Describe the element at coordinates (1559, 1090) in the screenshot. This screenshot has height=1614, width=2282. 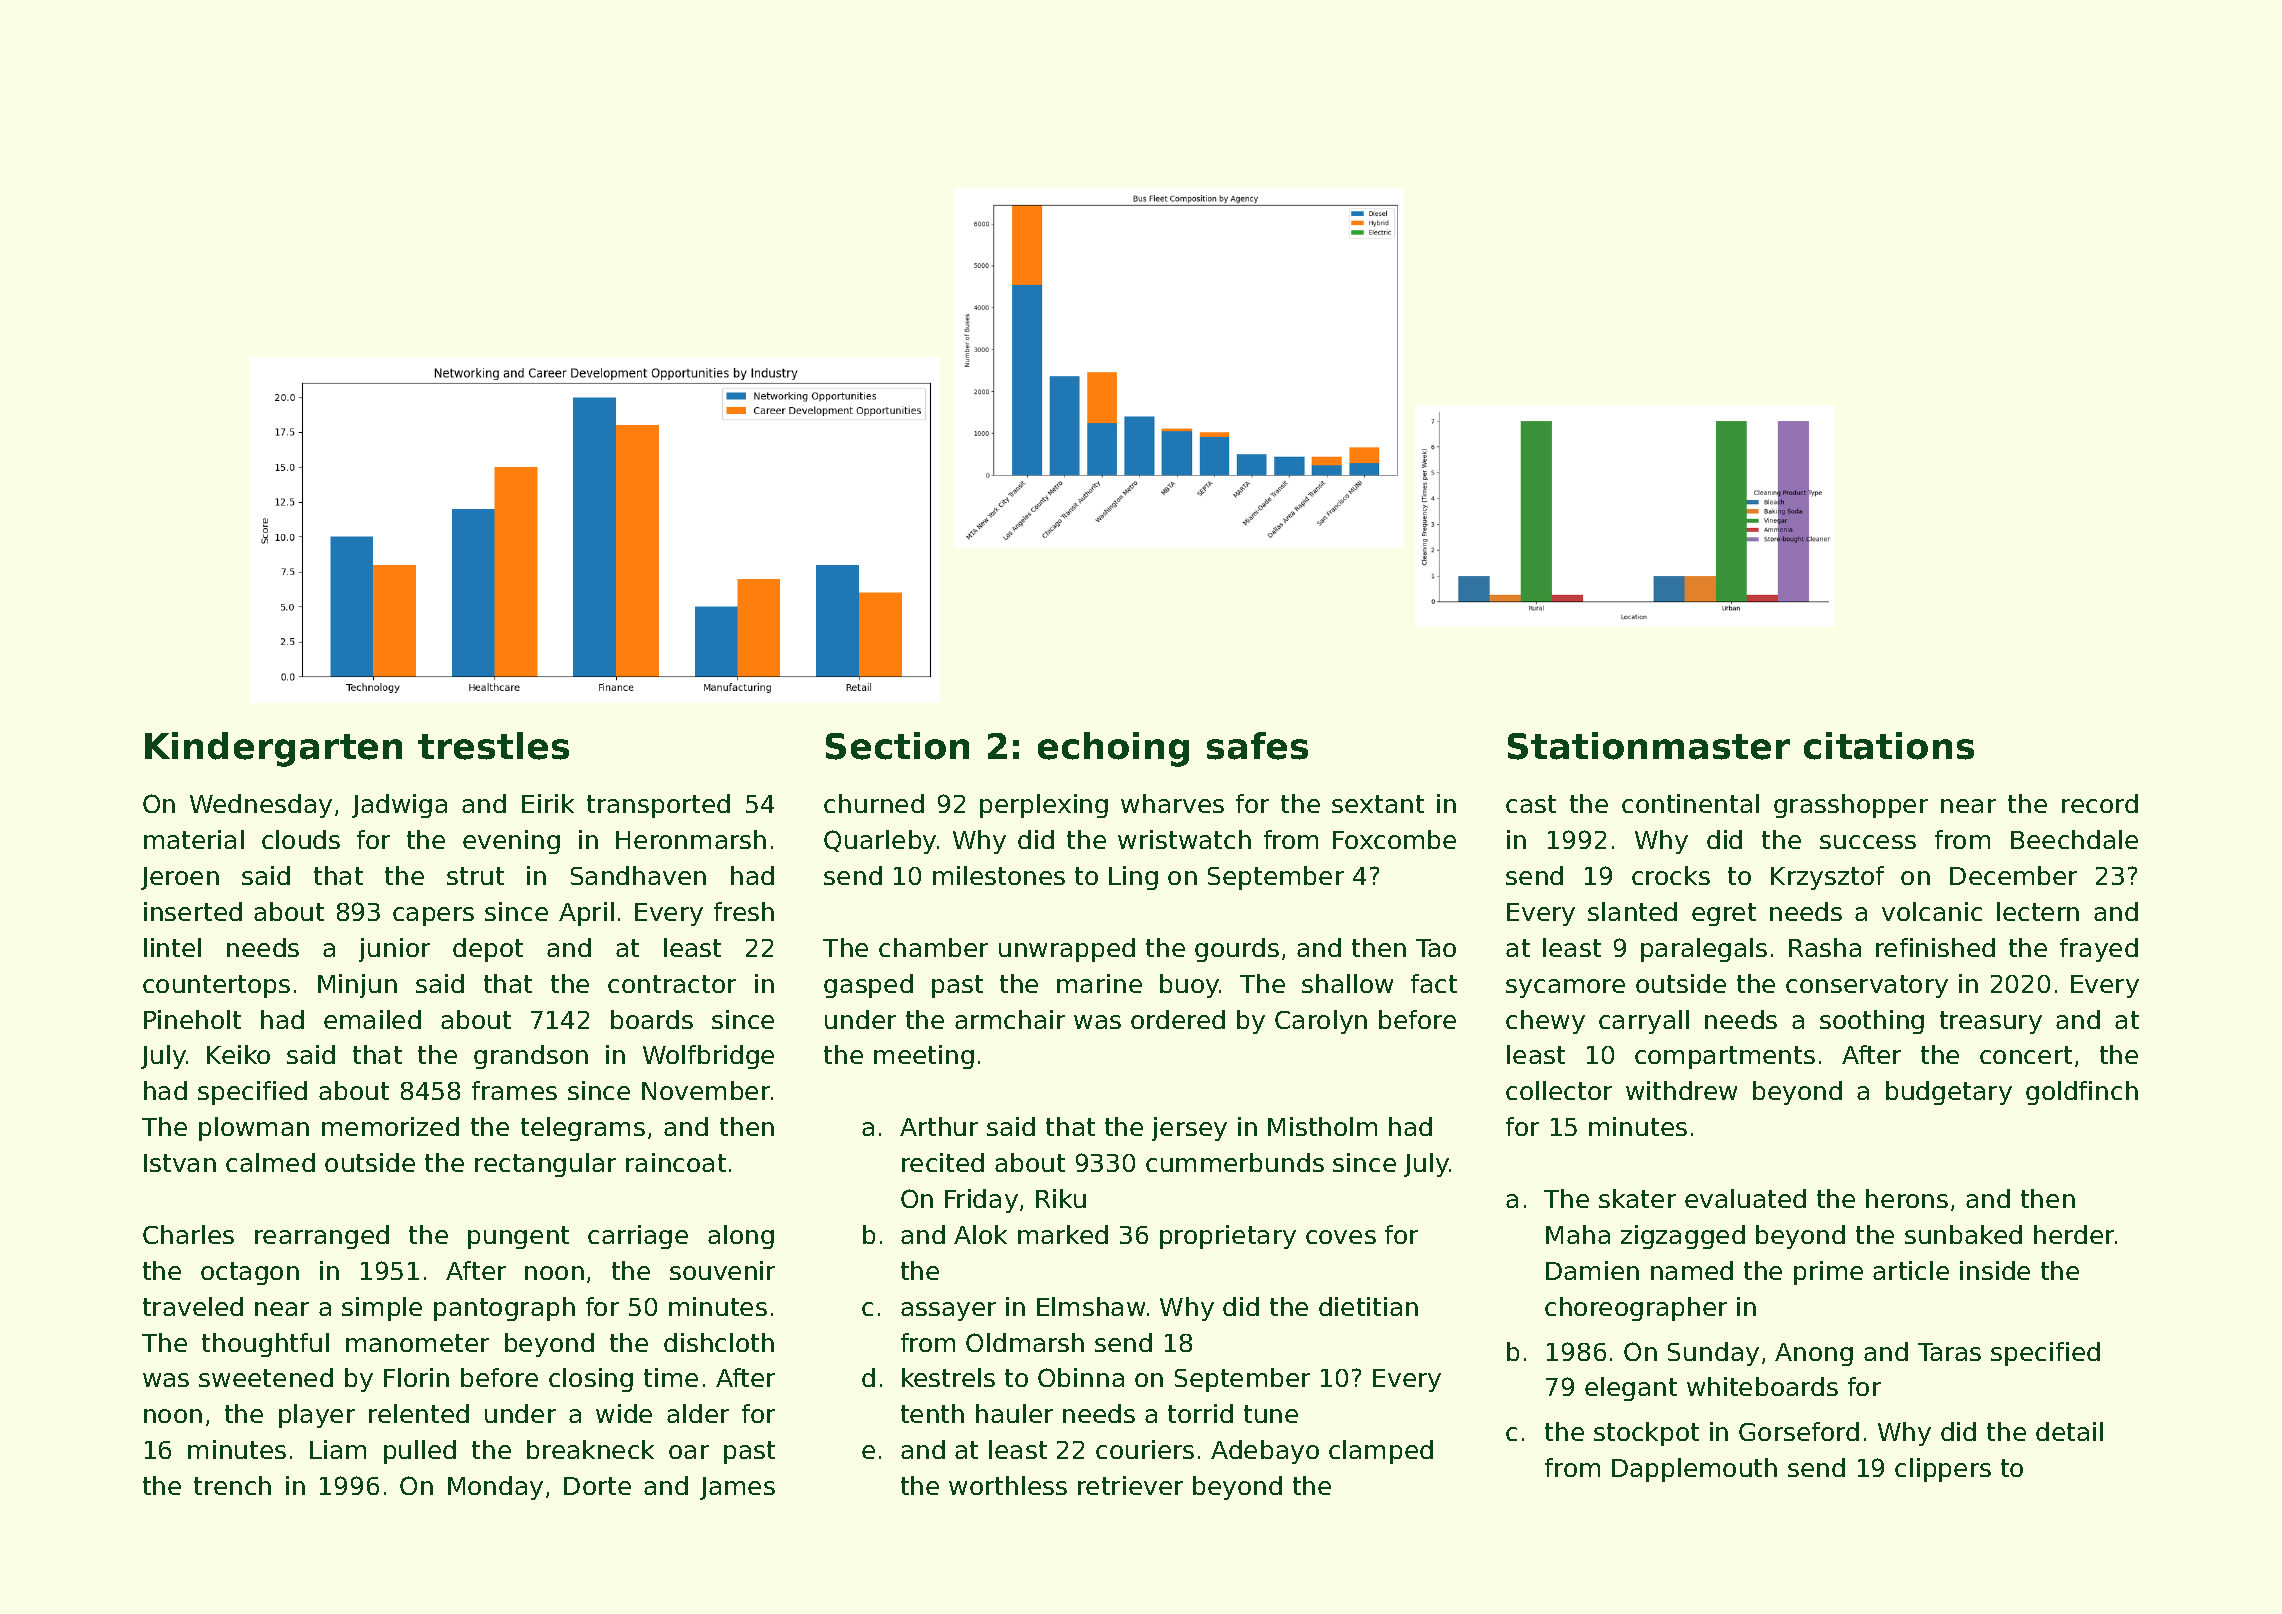
I see `collector` at that location.
